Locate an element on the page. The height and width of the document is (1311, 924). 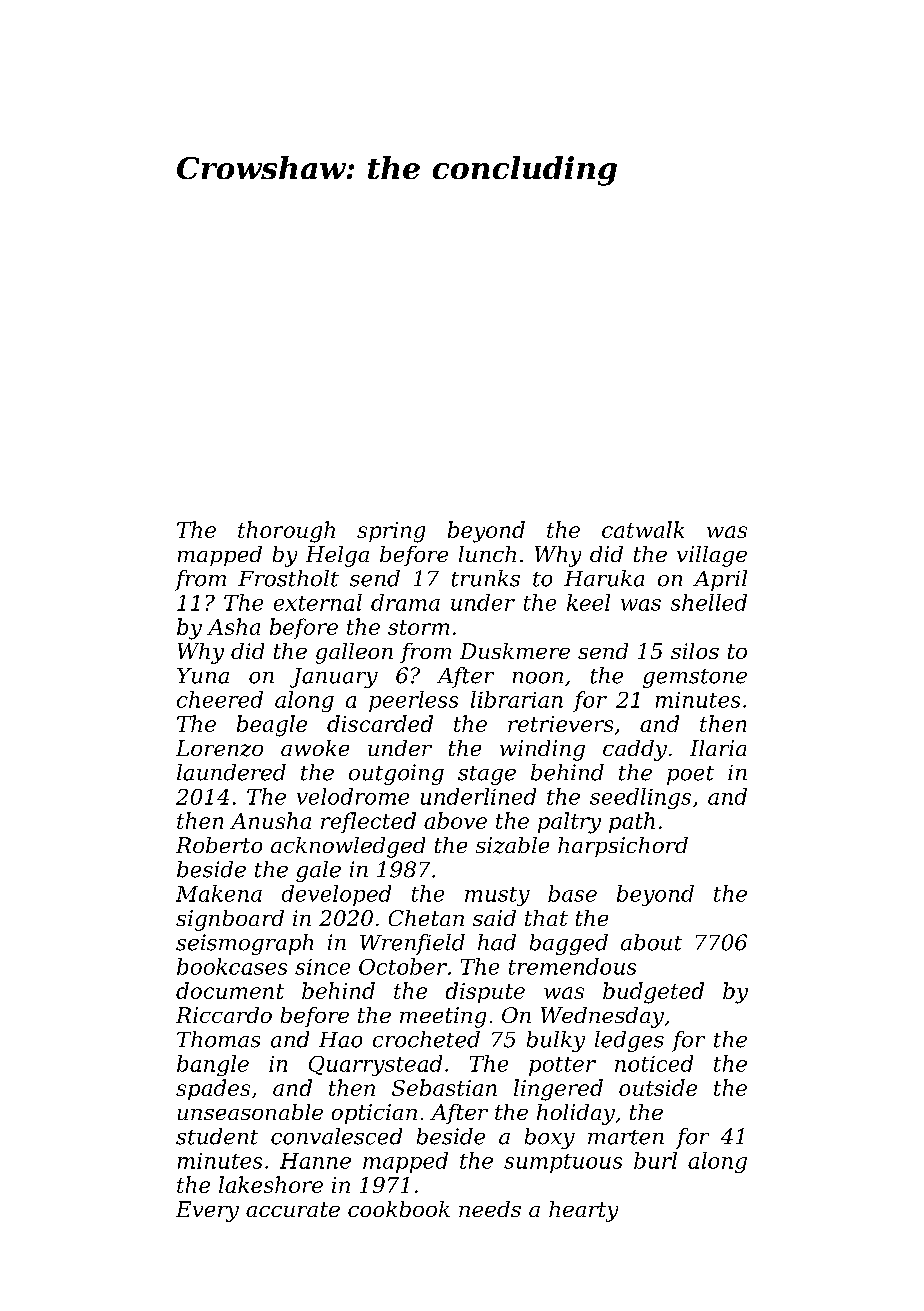
Lorenzo is located at coordinates (219, 748).
